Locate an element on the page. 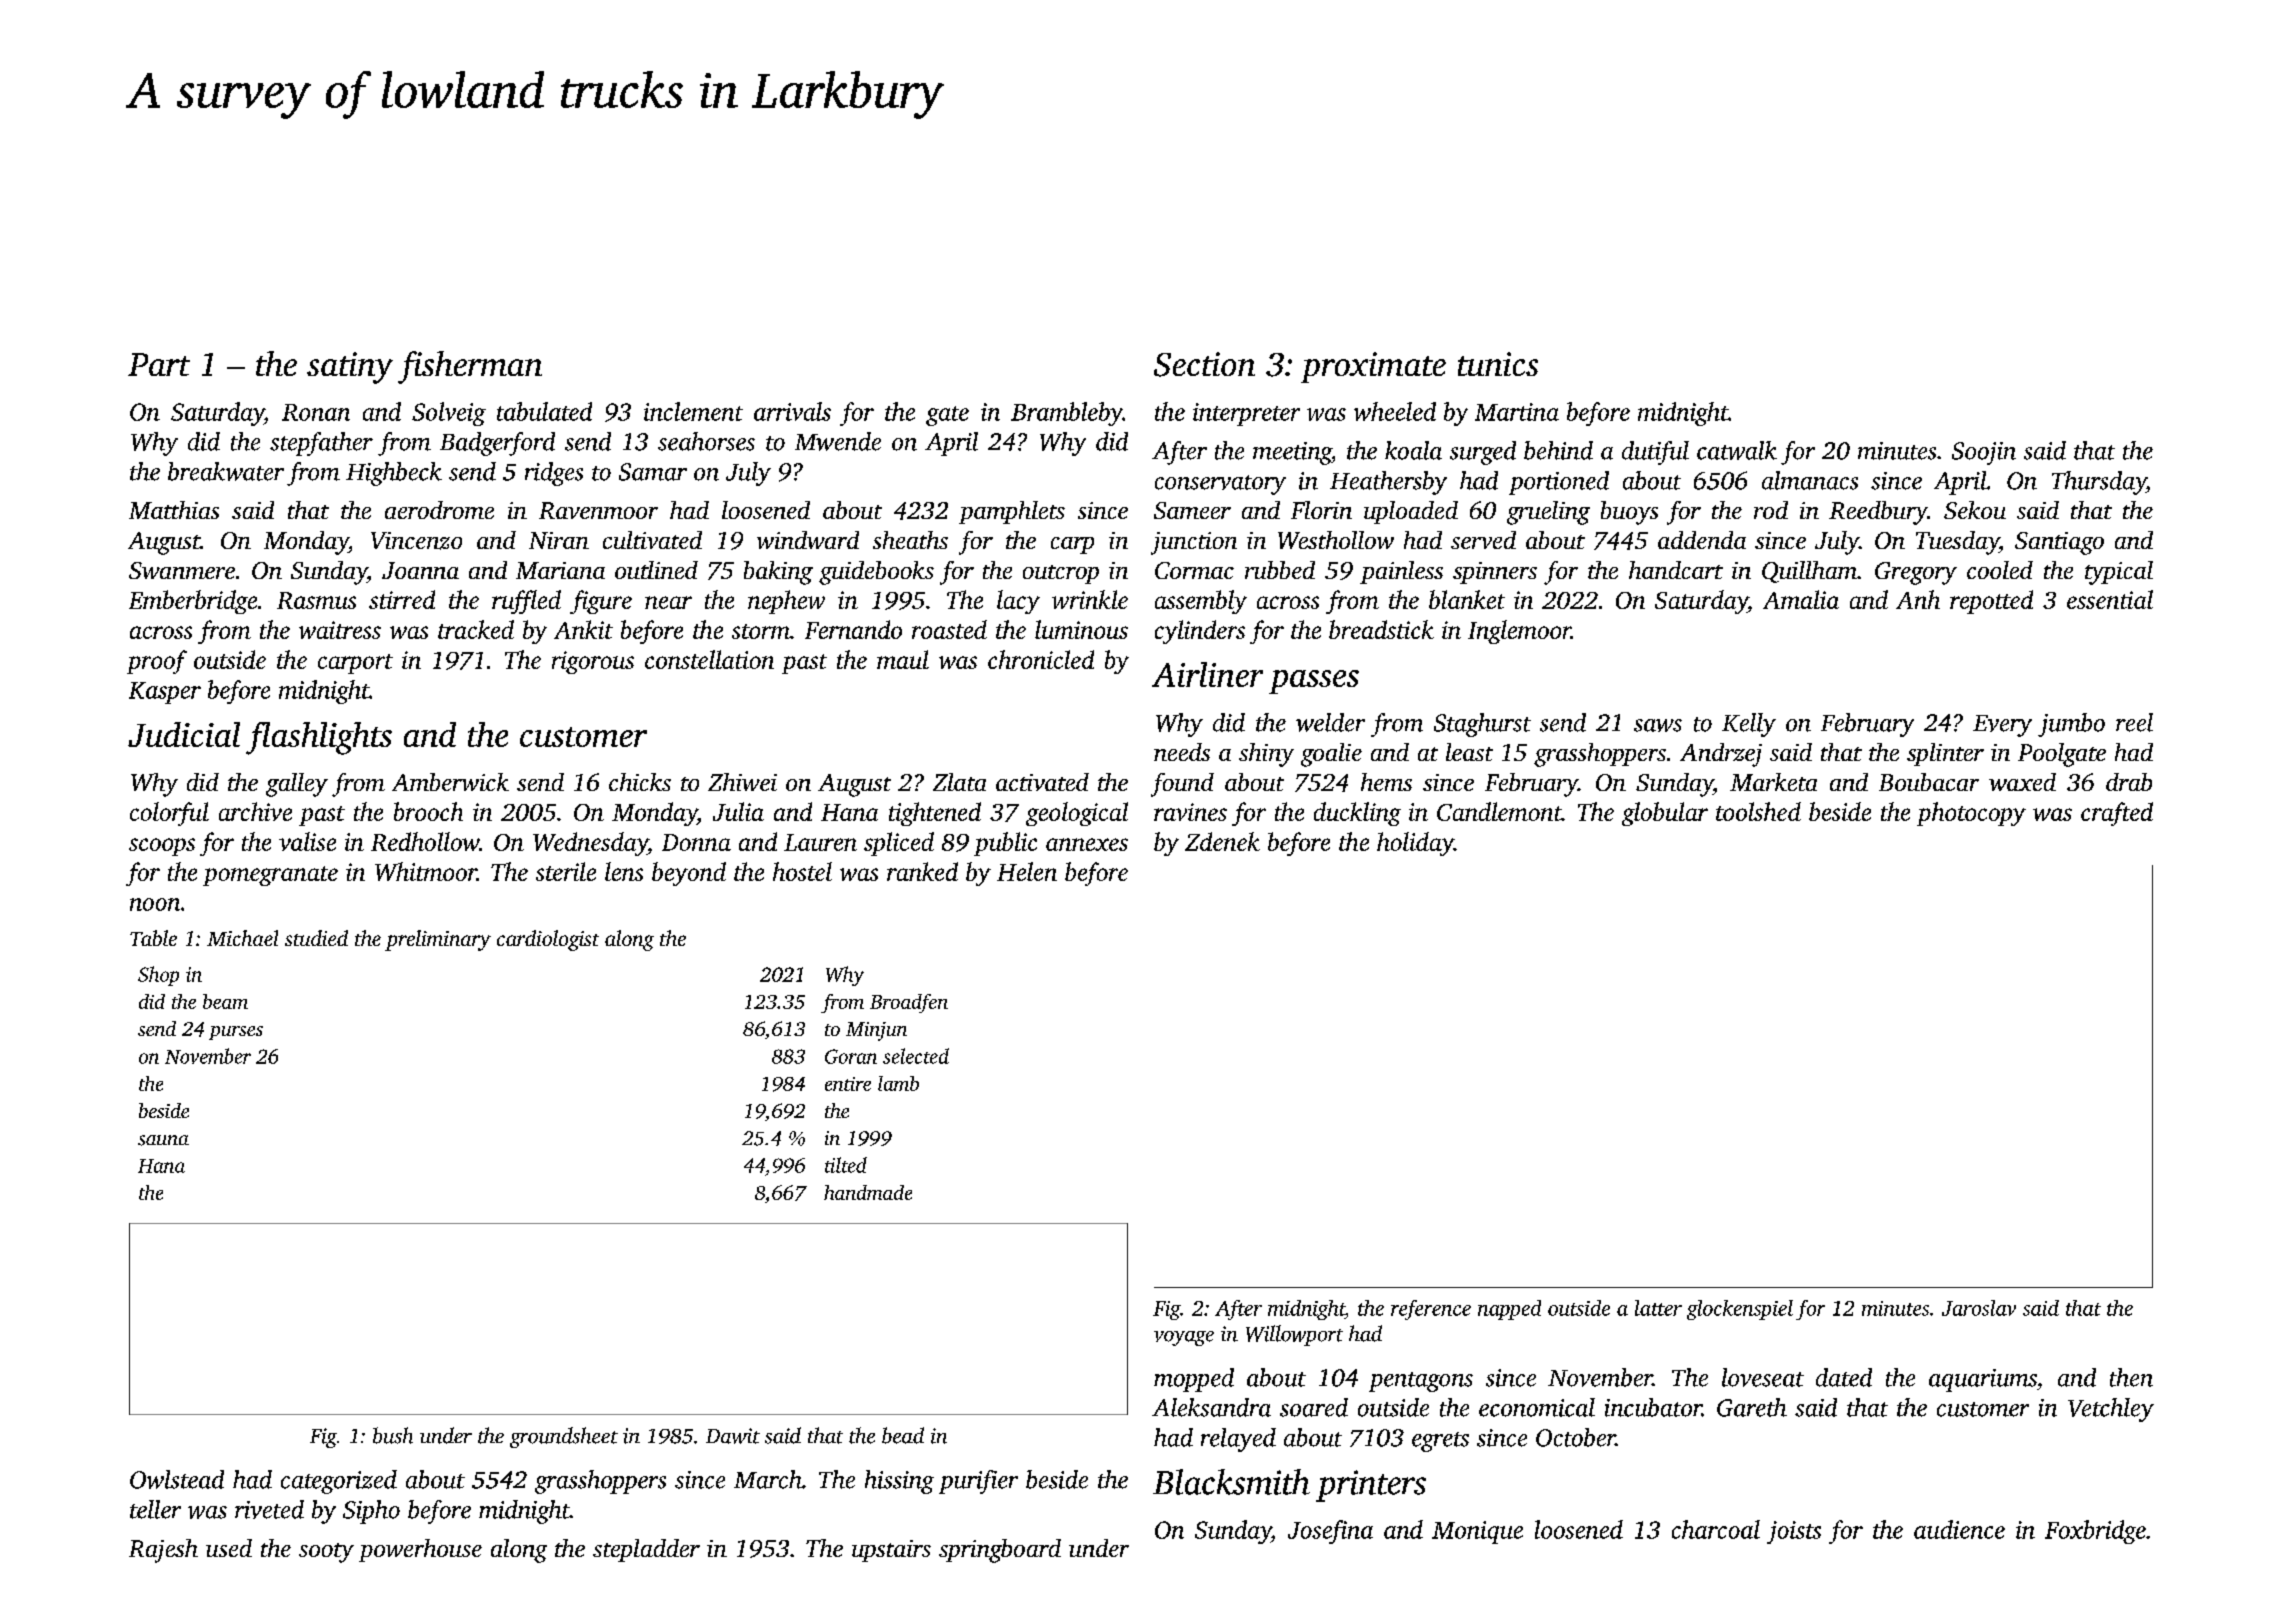 This document has height=1614, width=2282. almanacs is located at coordinates (1810, 480).
